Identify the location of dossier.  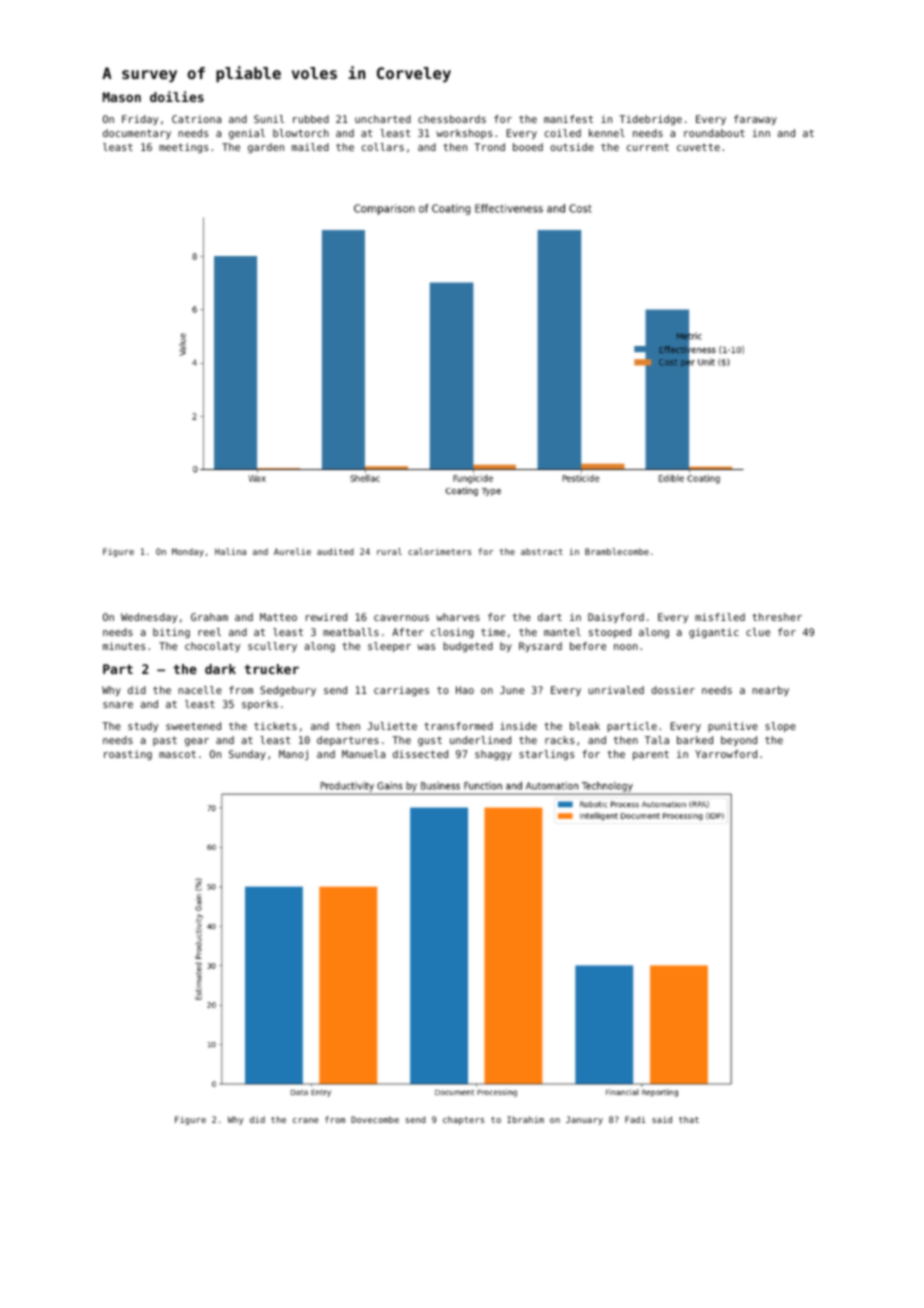
(673, 690).
